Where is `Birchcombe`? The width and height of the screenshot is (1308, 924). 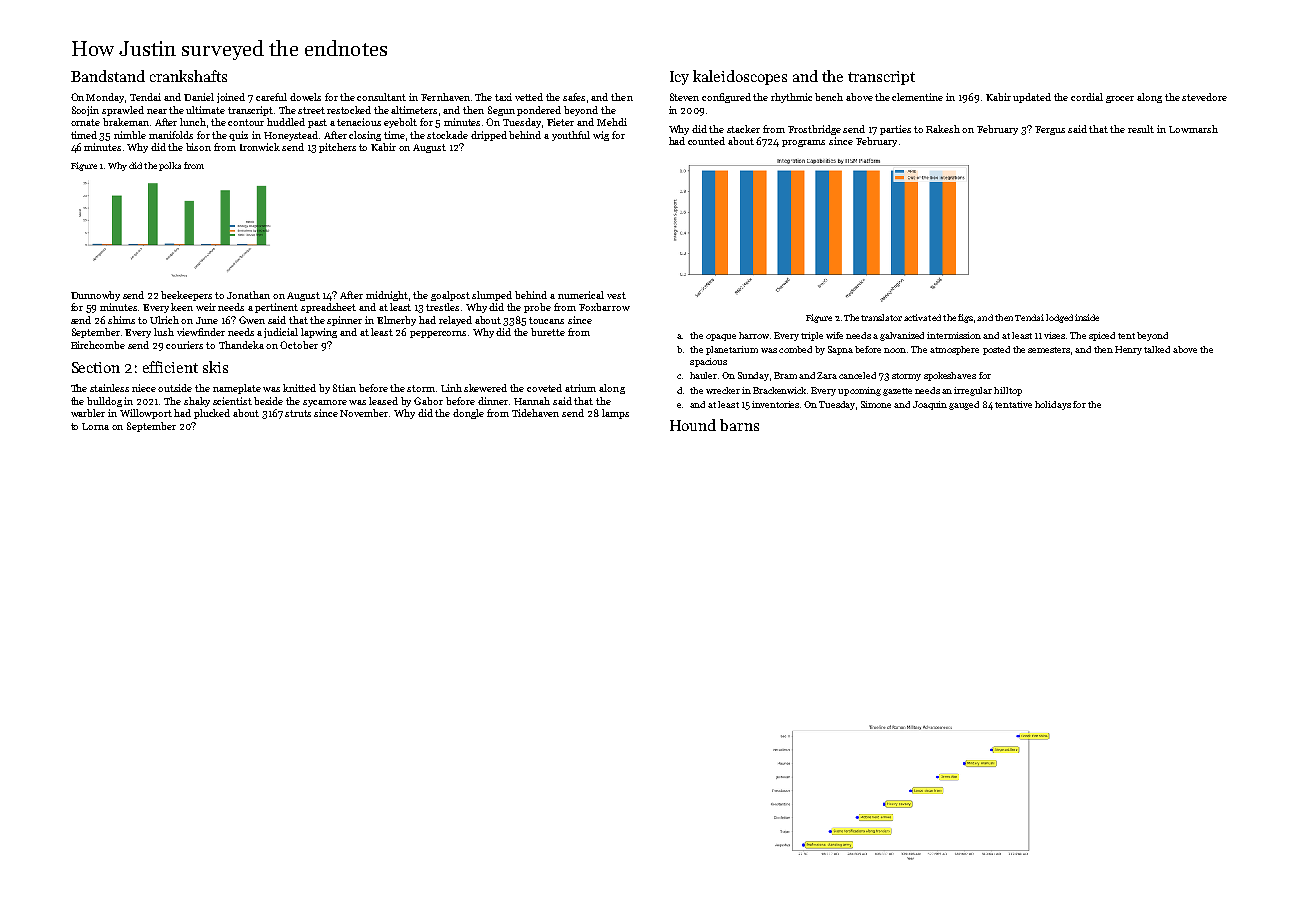 Birchcombe is located at coordinates (98, 345).
